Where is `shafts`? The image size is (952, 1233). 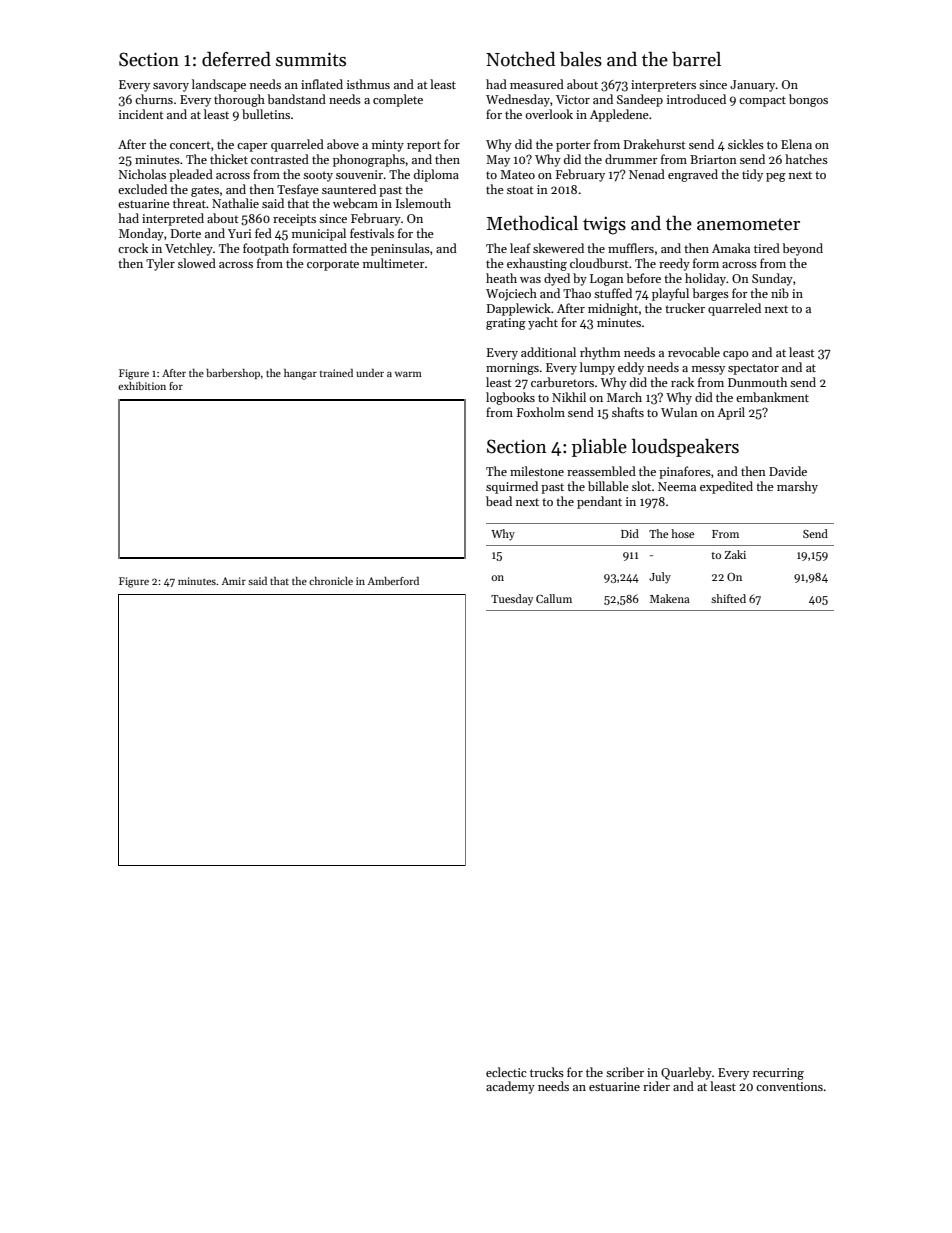
shafts is located at coordinates (628, 412).
